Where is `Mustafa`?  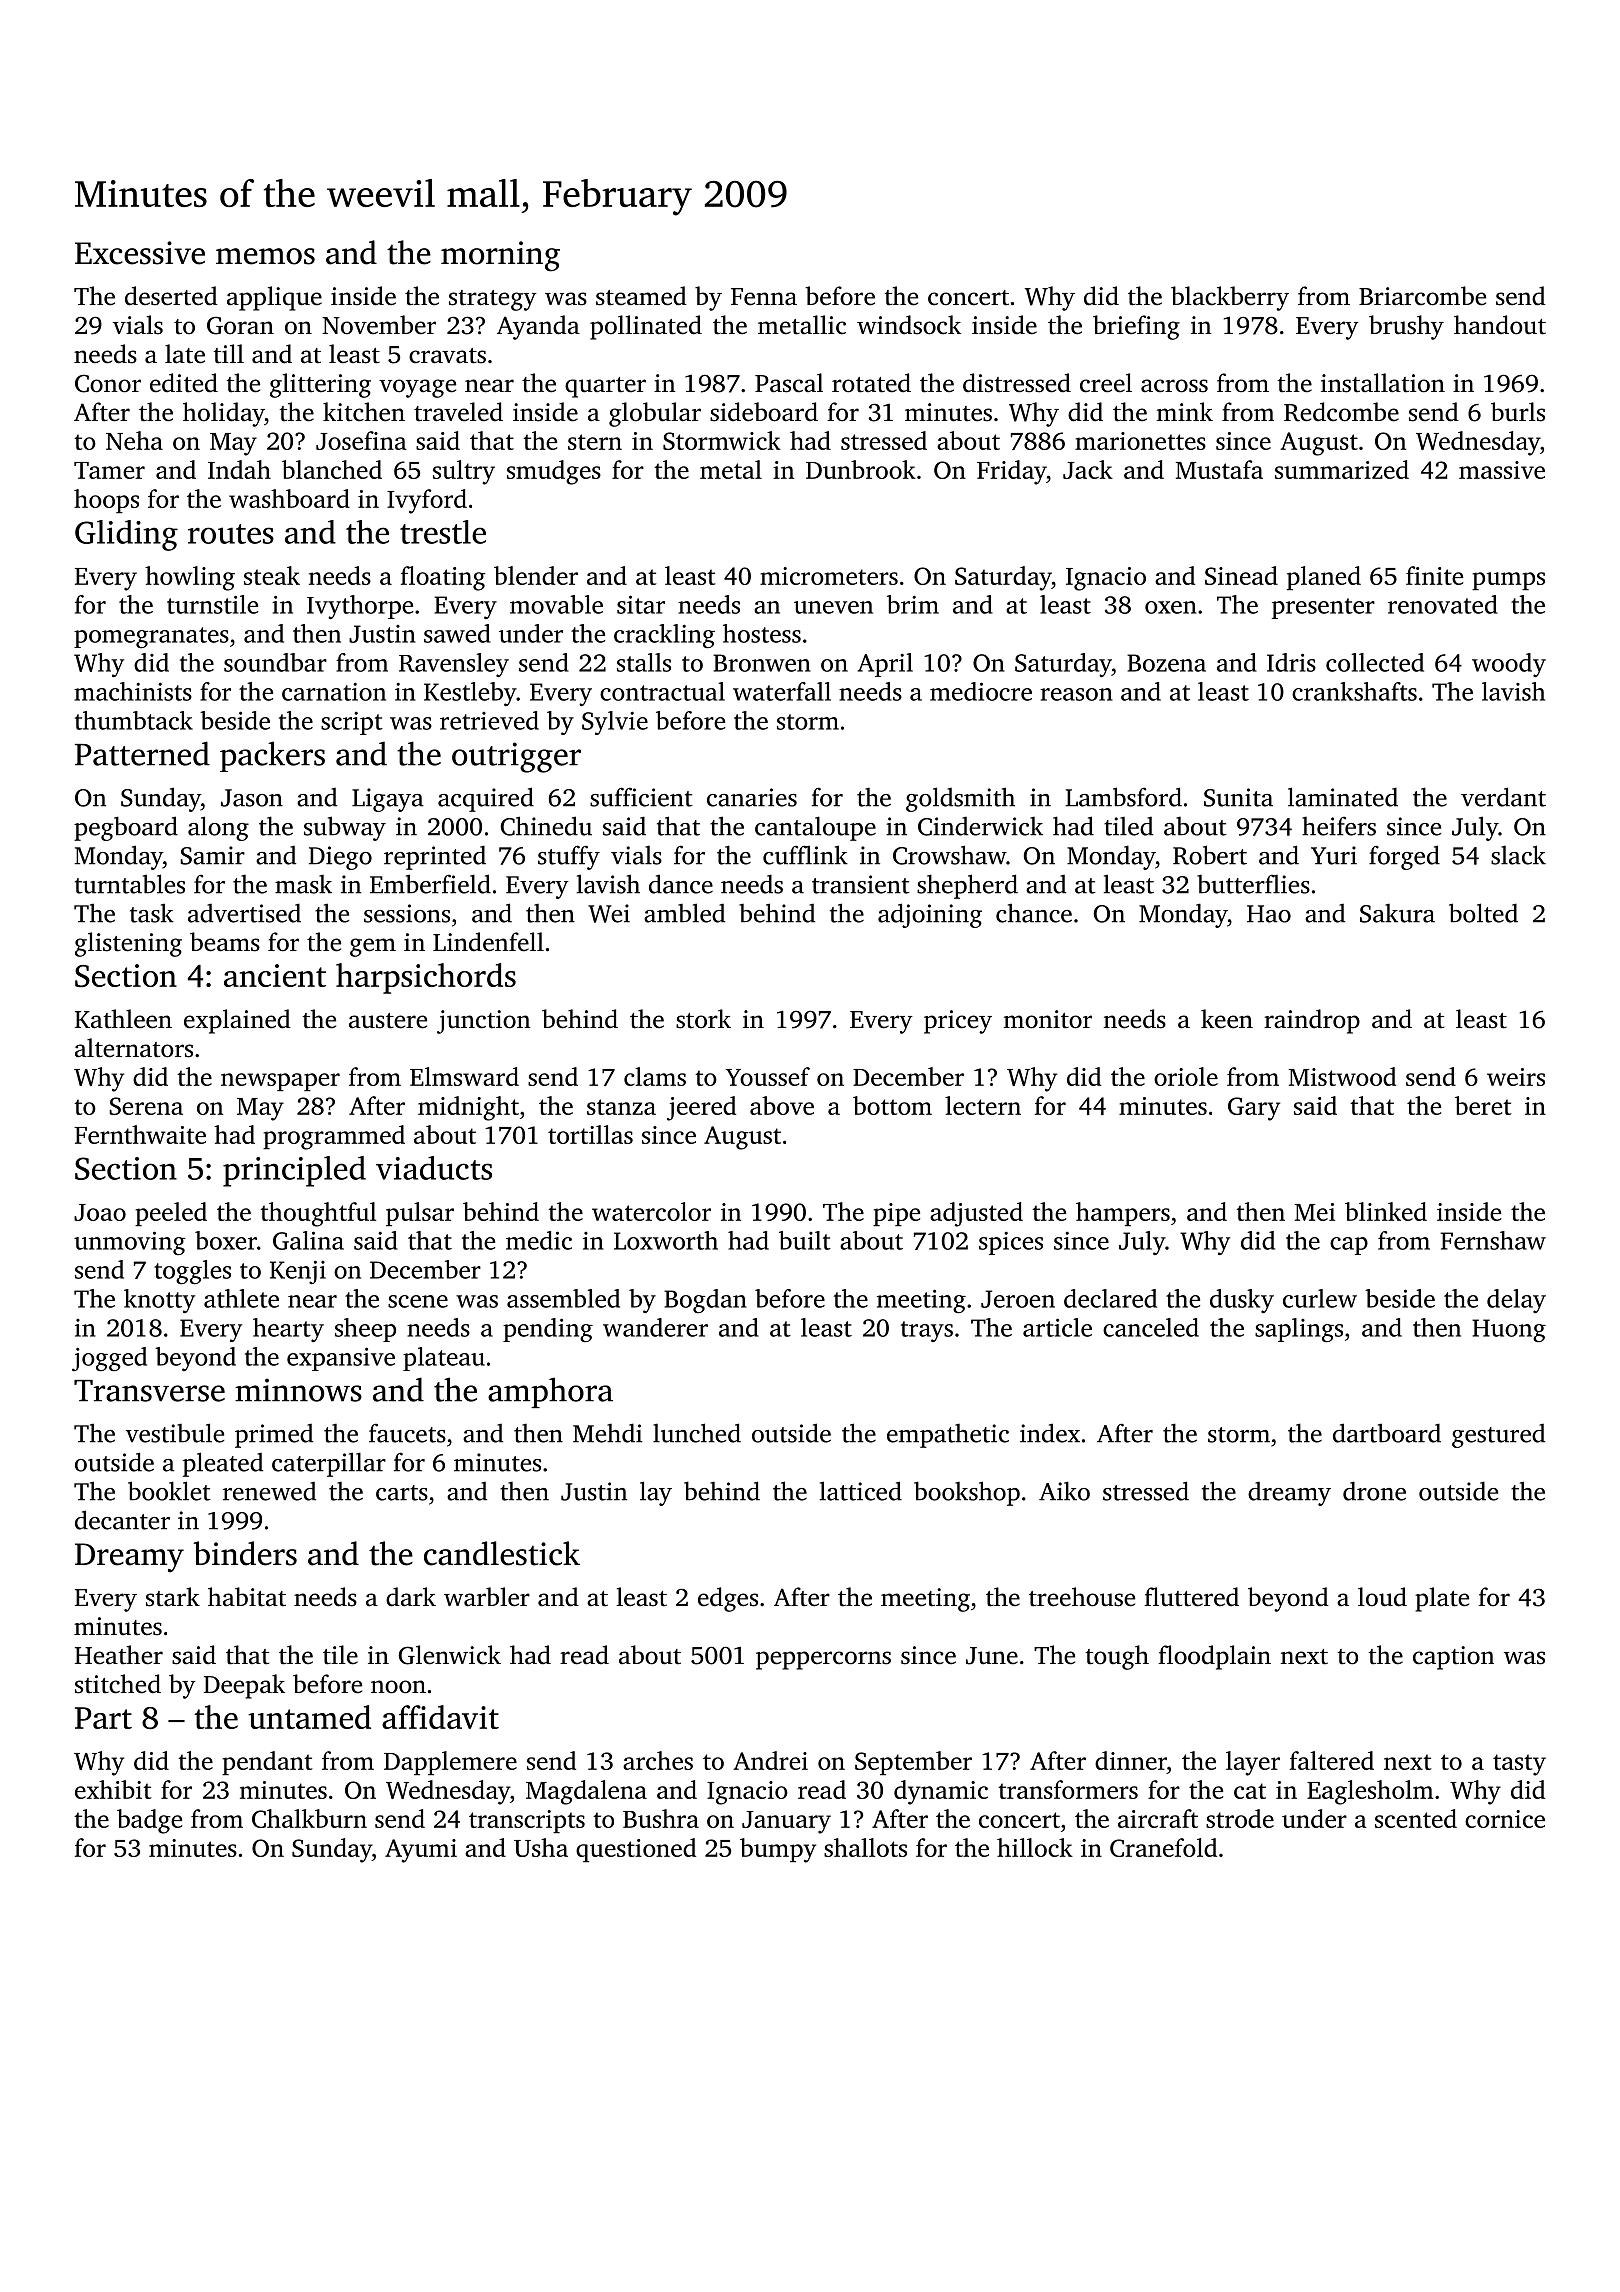
Mustafa is located at coordinates (1219, 469).
